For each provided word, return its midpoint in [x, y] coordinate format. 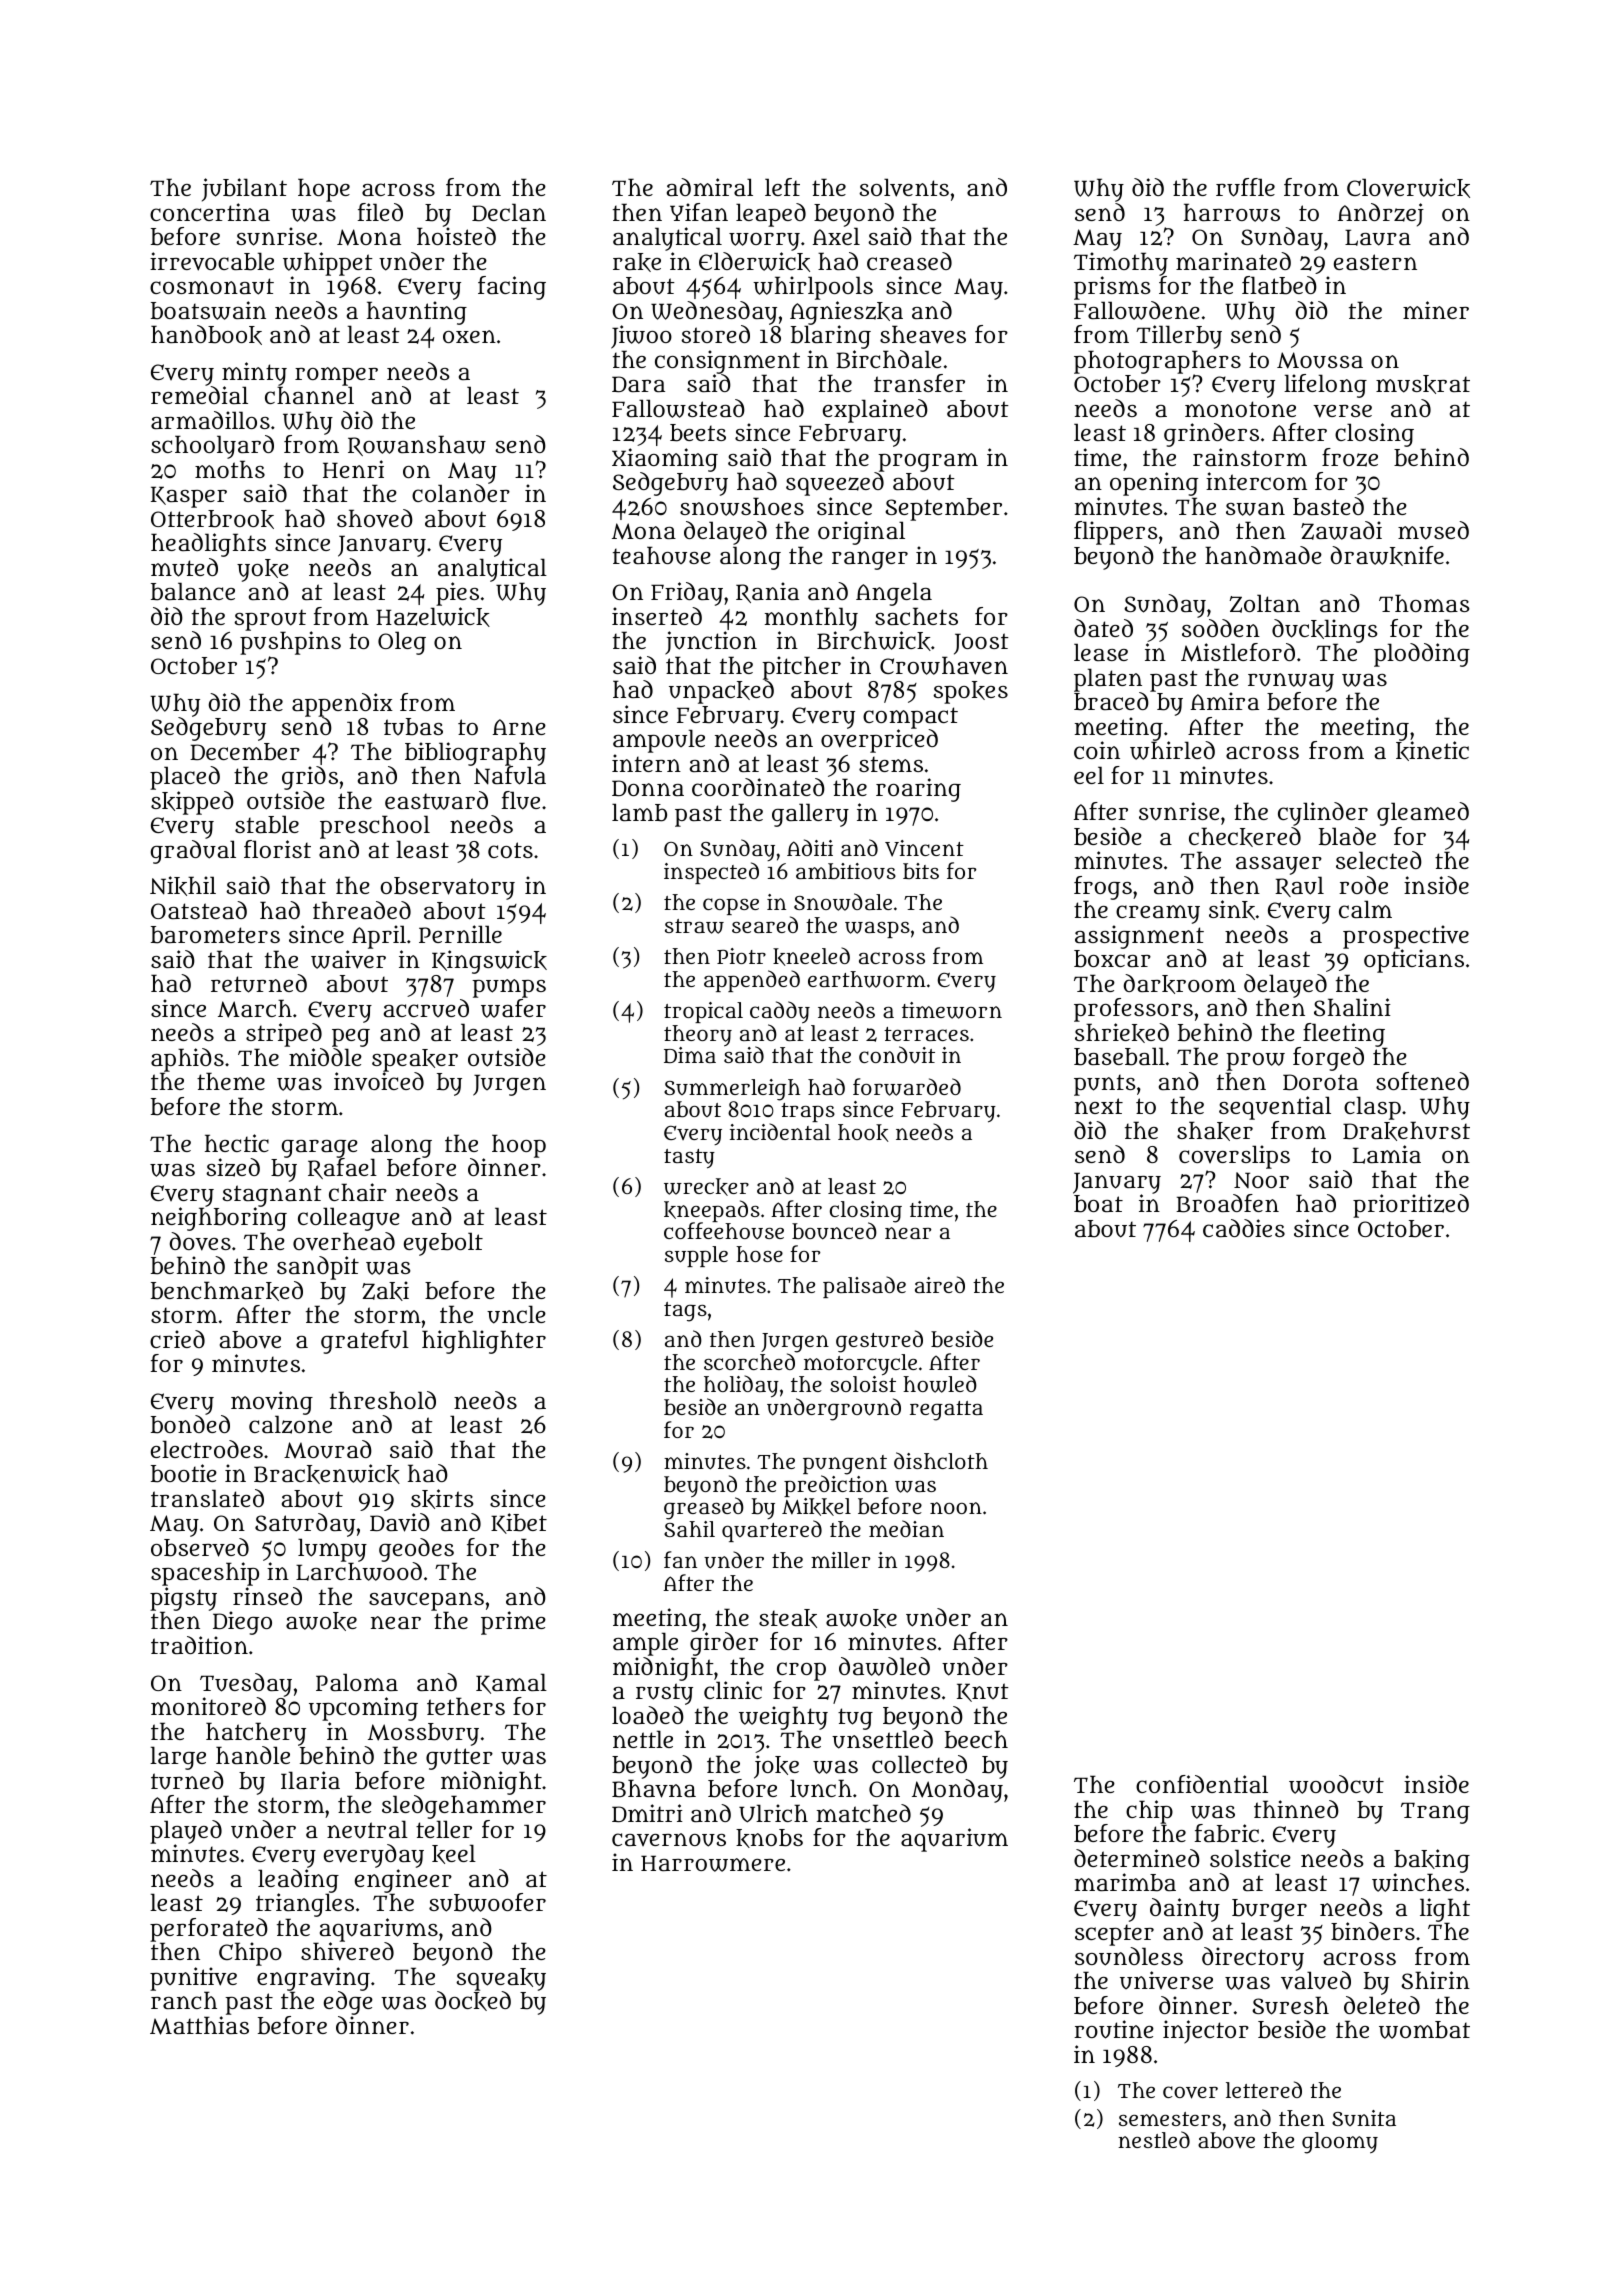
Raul [1299, 886]
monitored [208, 1706]
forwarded [907, 1087]
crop [801, 1671]
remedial [199, 395]
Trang [1435, 1813]
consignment [727, 362]
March [255, 1008]
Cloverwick [1408, 188]
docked [473, 2001]
